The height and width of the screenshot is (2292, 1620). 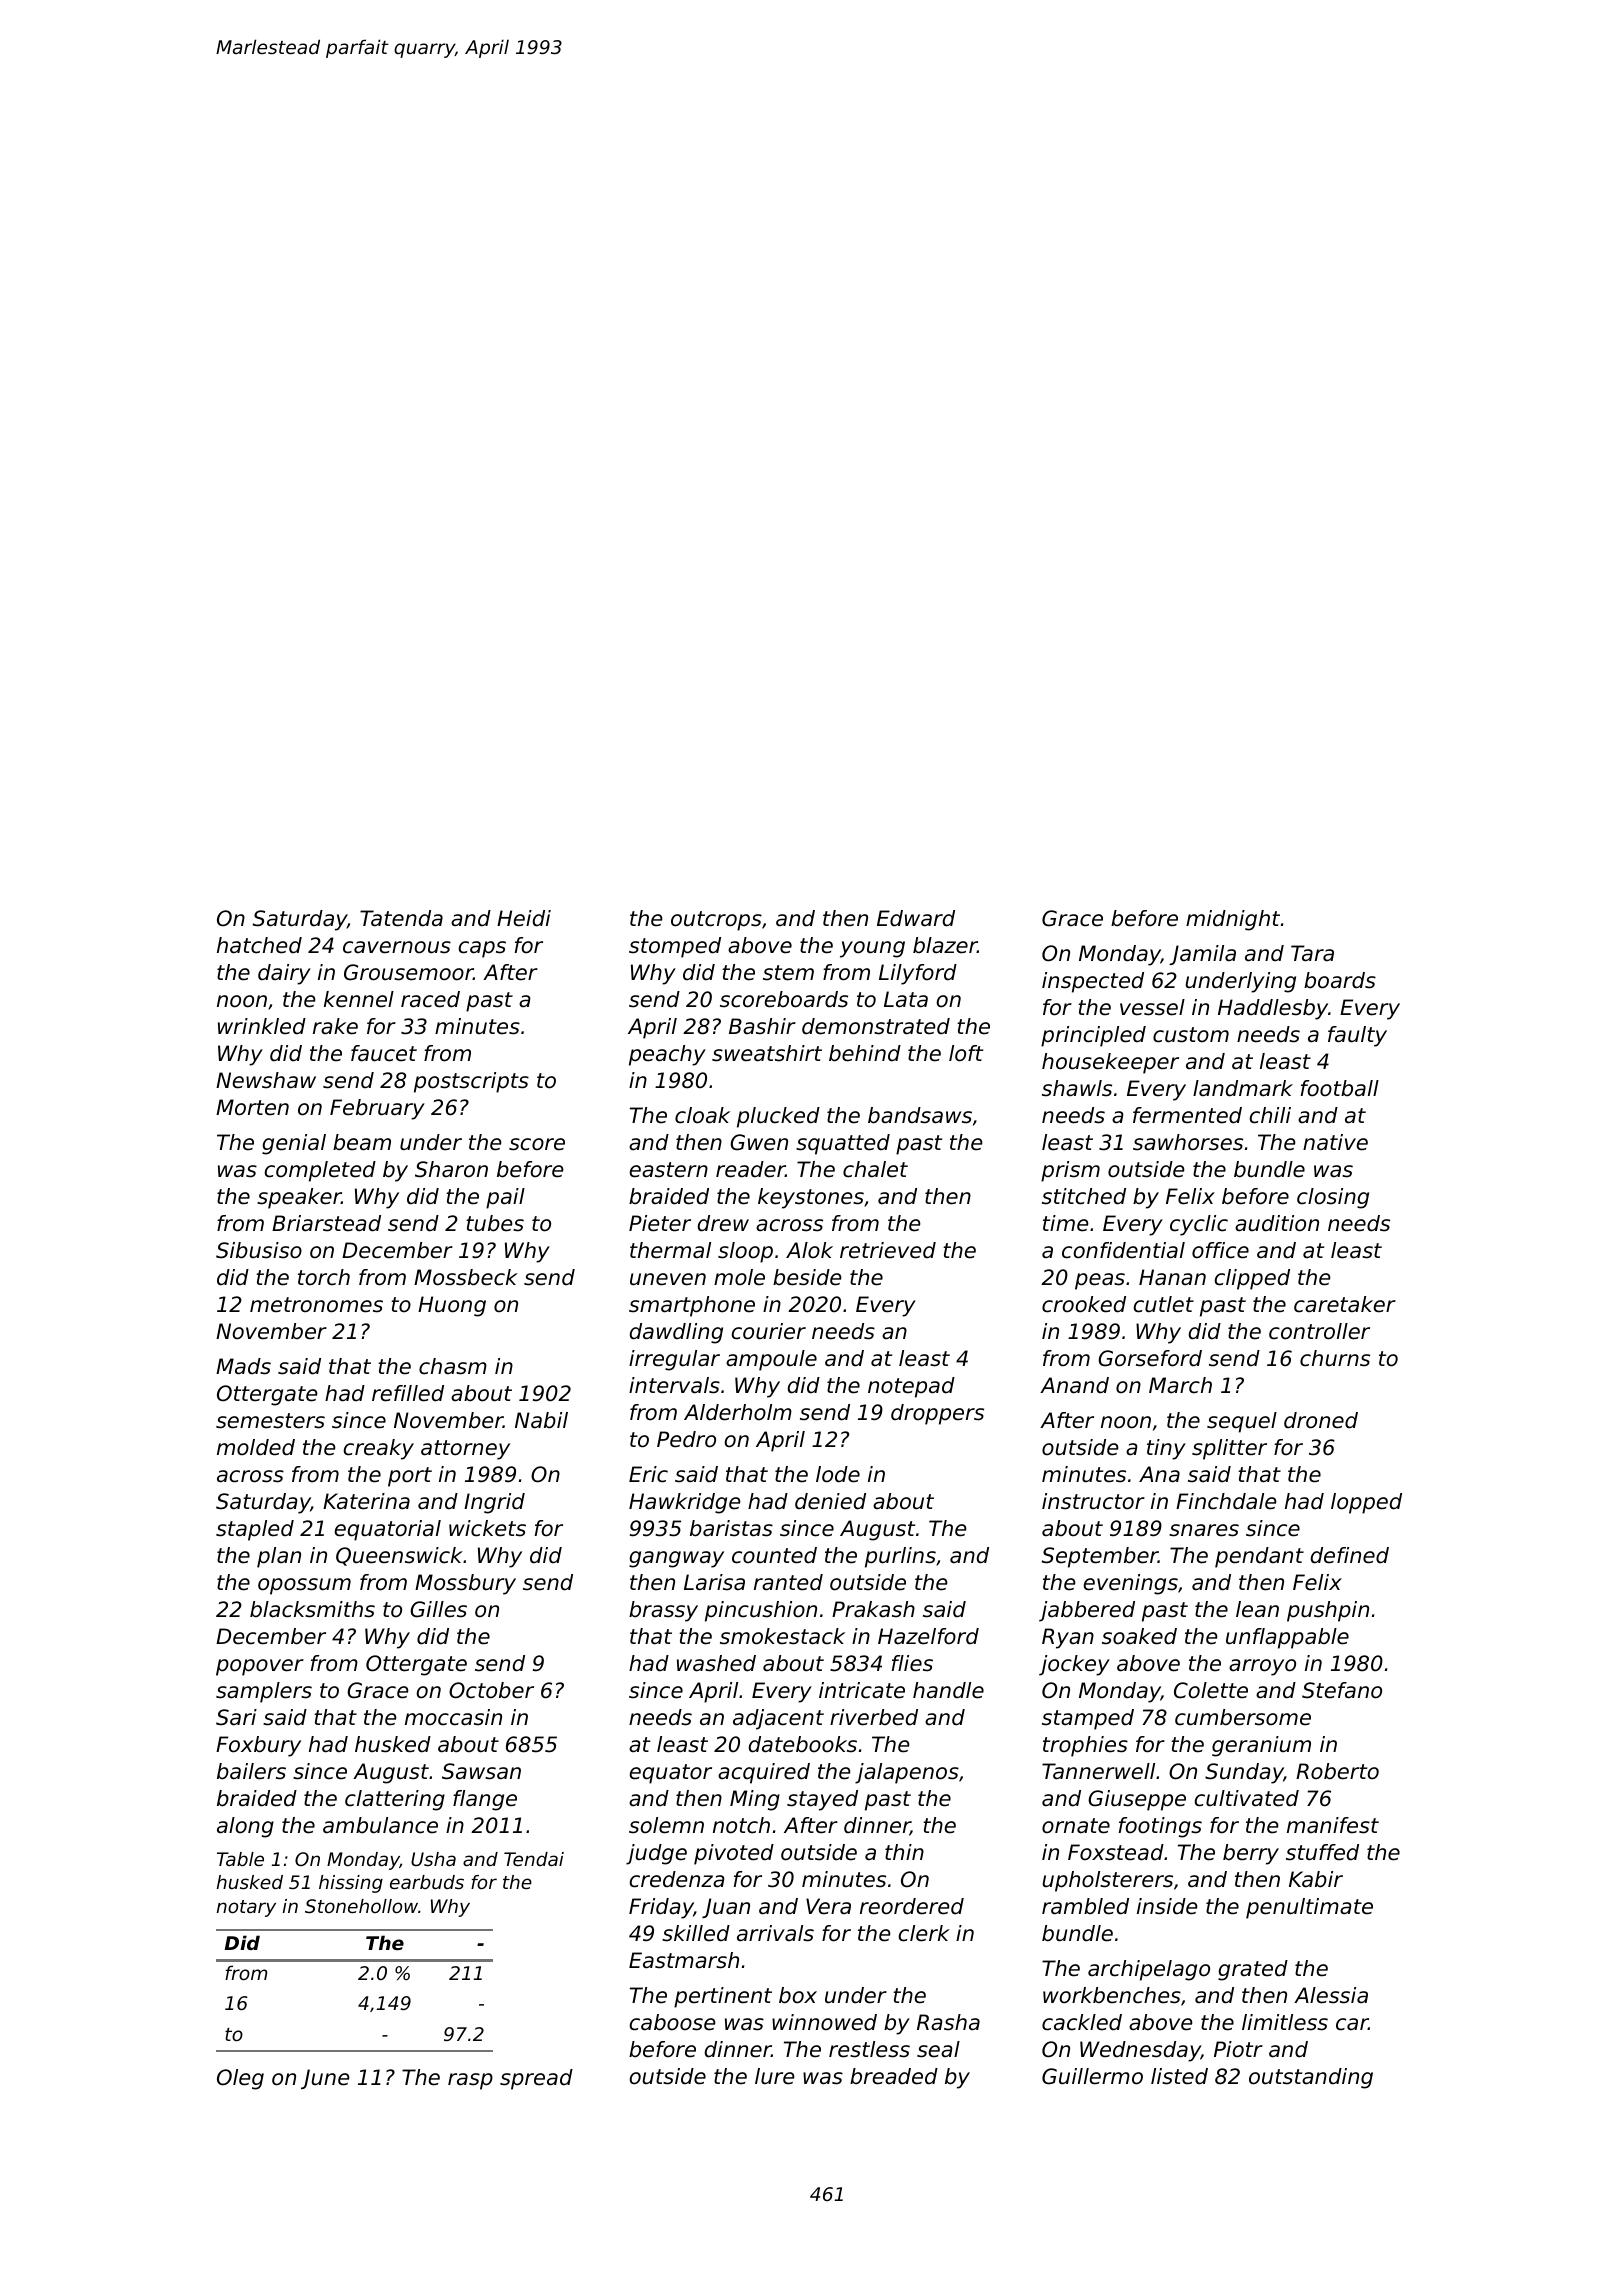 What do you see at coordinates (716, 921) in the screenshot?
I see `outcrops` at bounding box center [716, 921].
